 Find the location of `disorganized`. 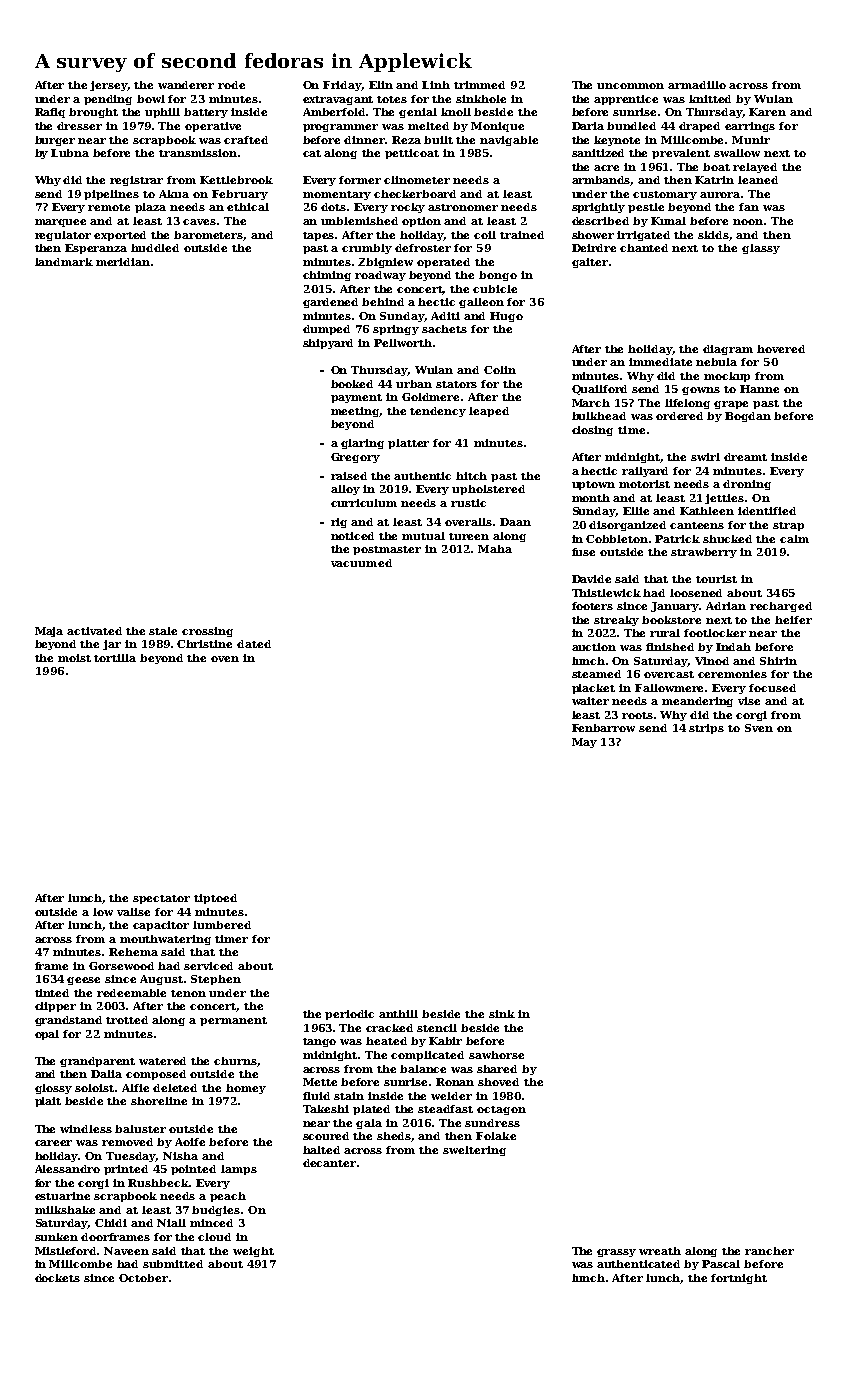

disorganized is located at coordinates (627, 526).
